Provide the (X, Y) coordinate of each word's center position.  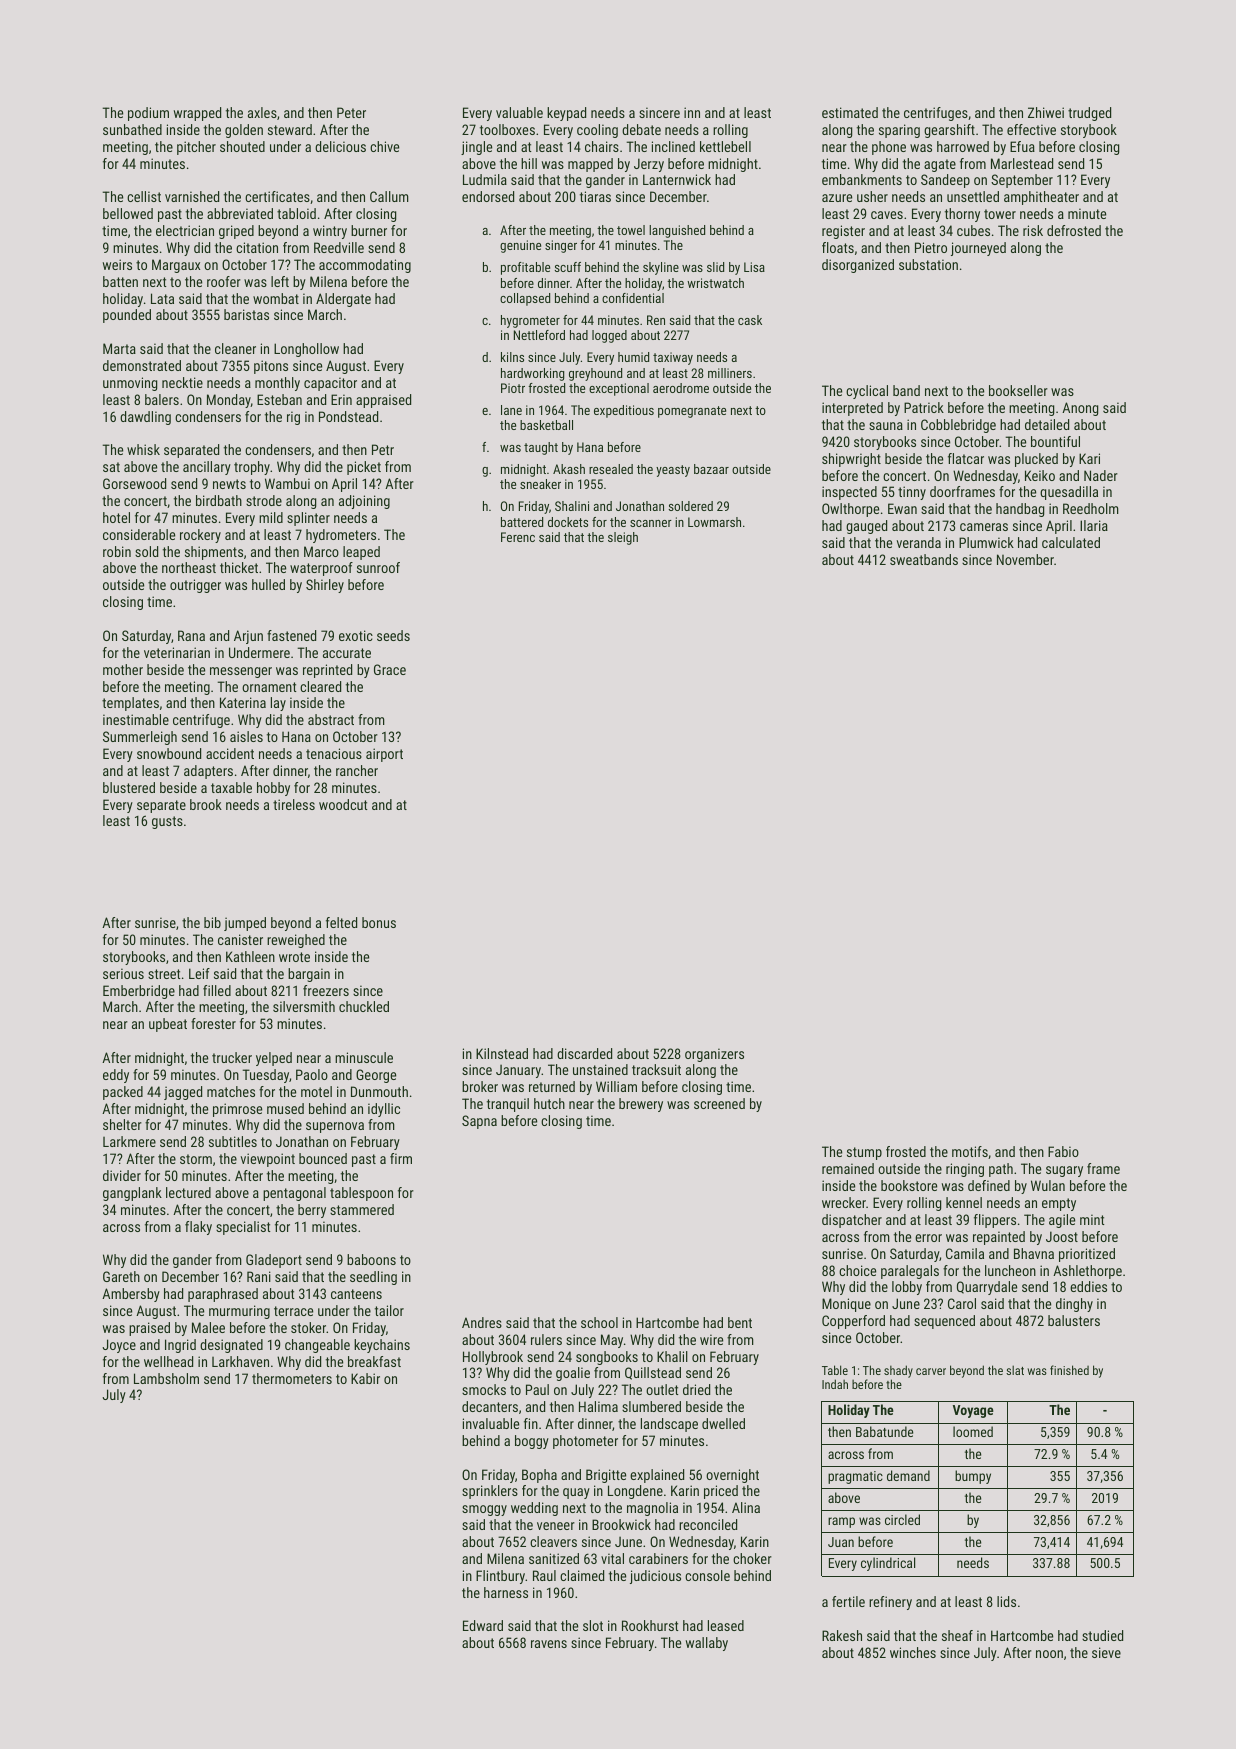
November (1025, 559)
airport (384, 755)
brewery (641, 1105)
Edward (483, 1625)
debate (641, 129)
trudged (1089, 114)
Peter (351, 112)
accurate (347, 653)
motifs (970, 1151)
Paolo (312, 1074)
